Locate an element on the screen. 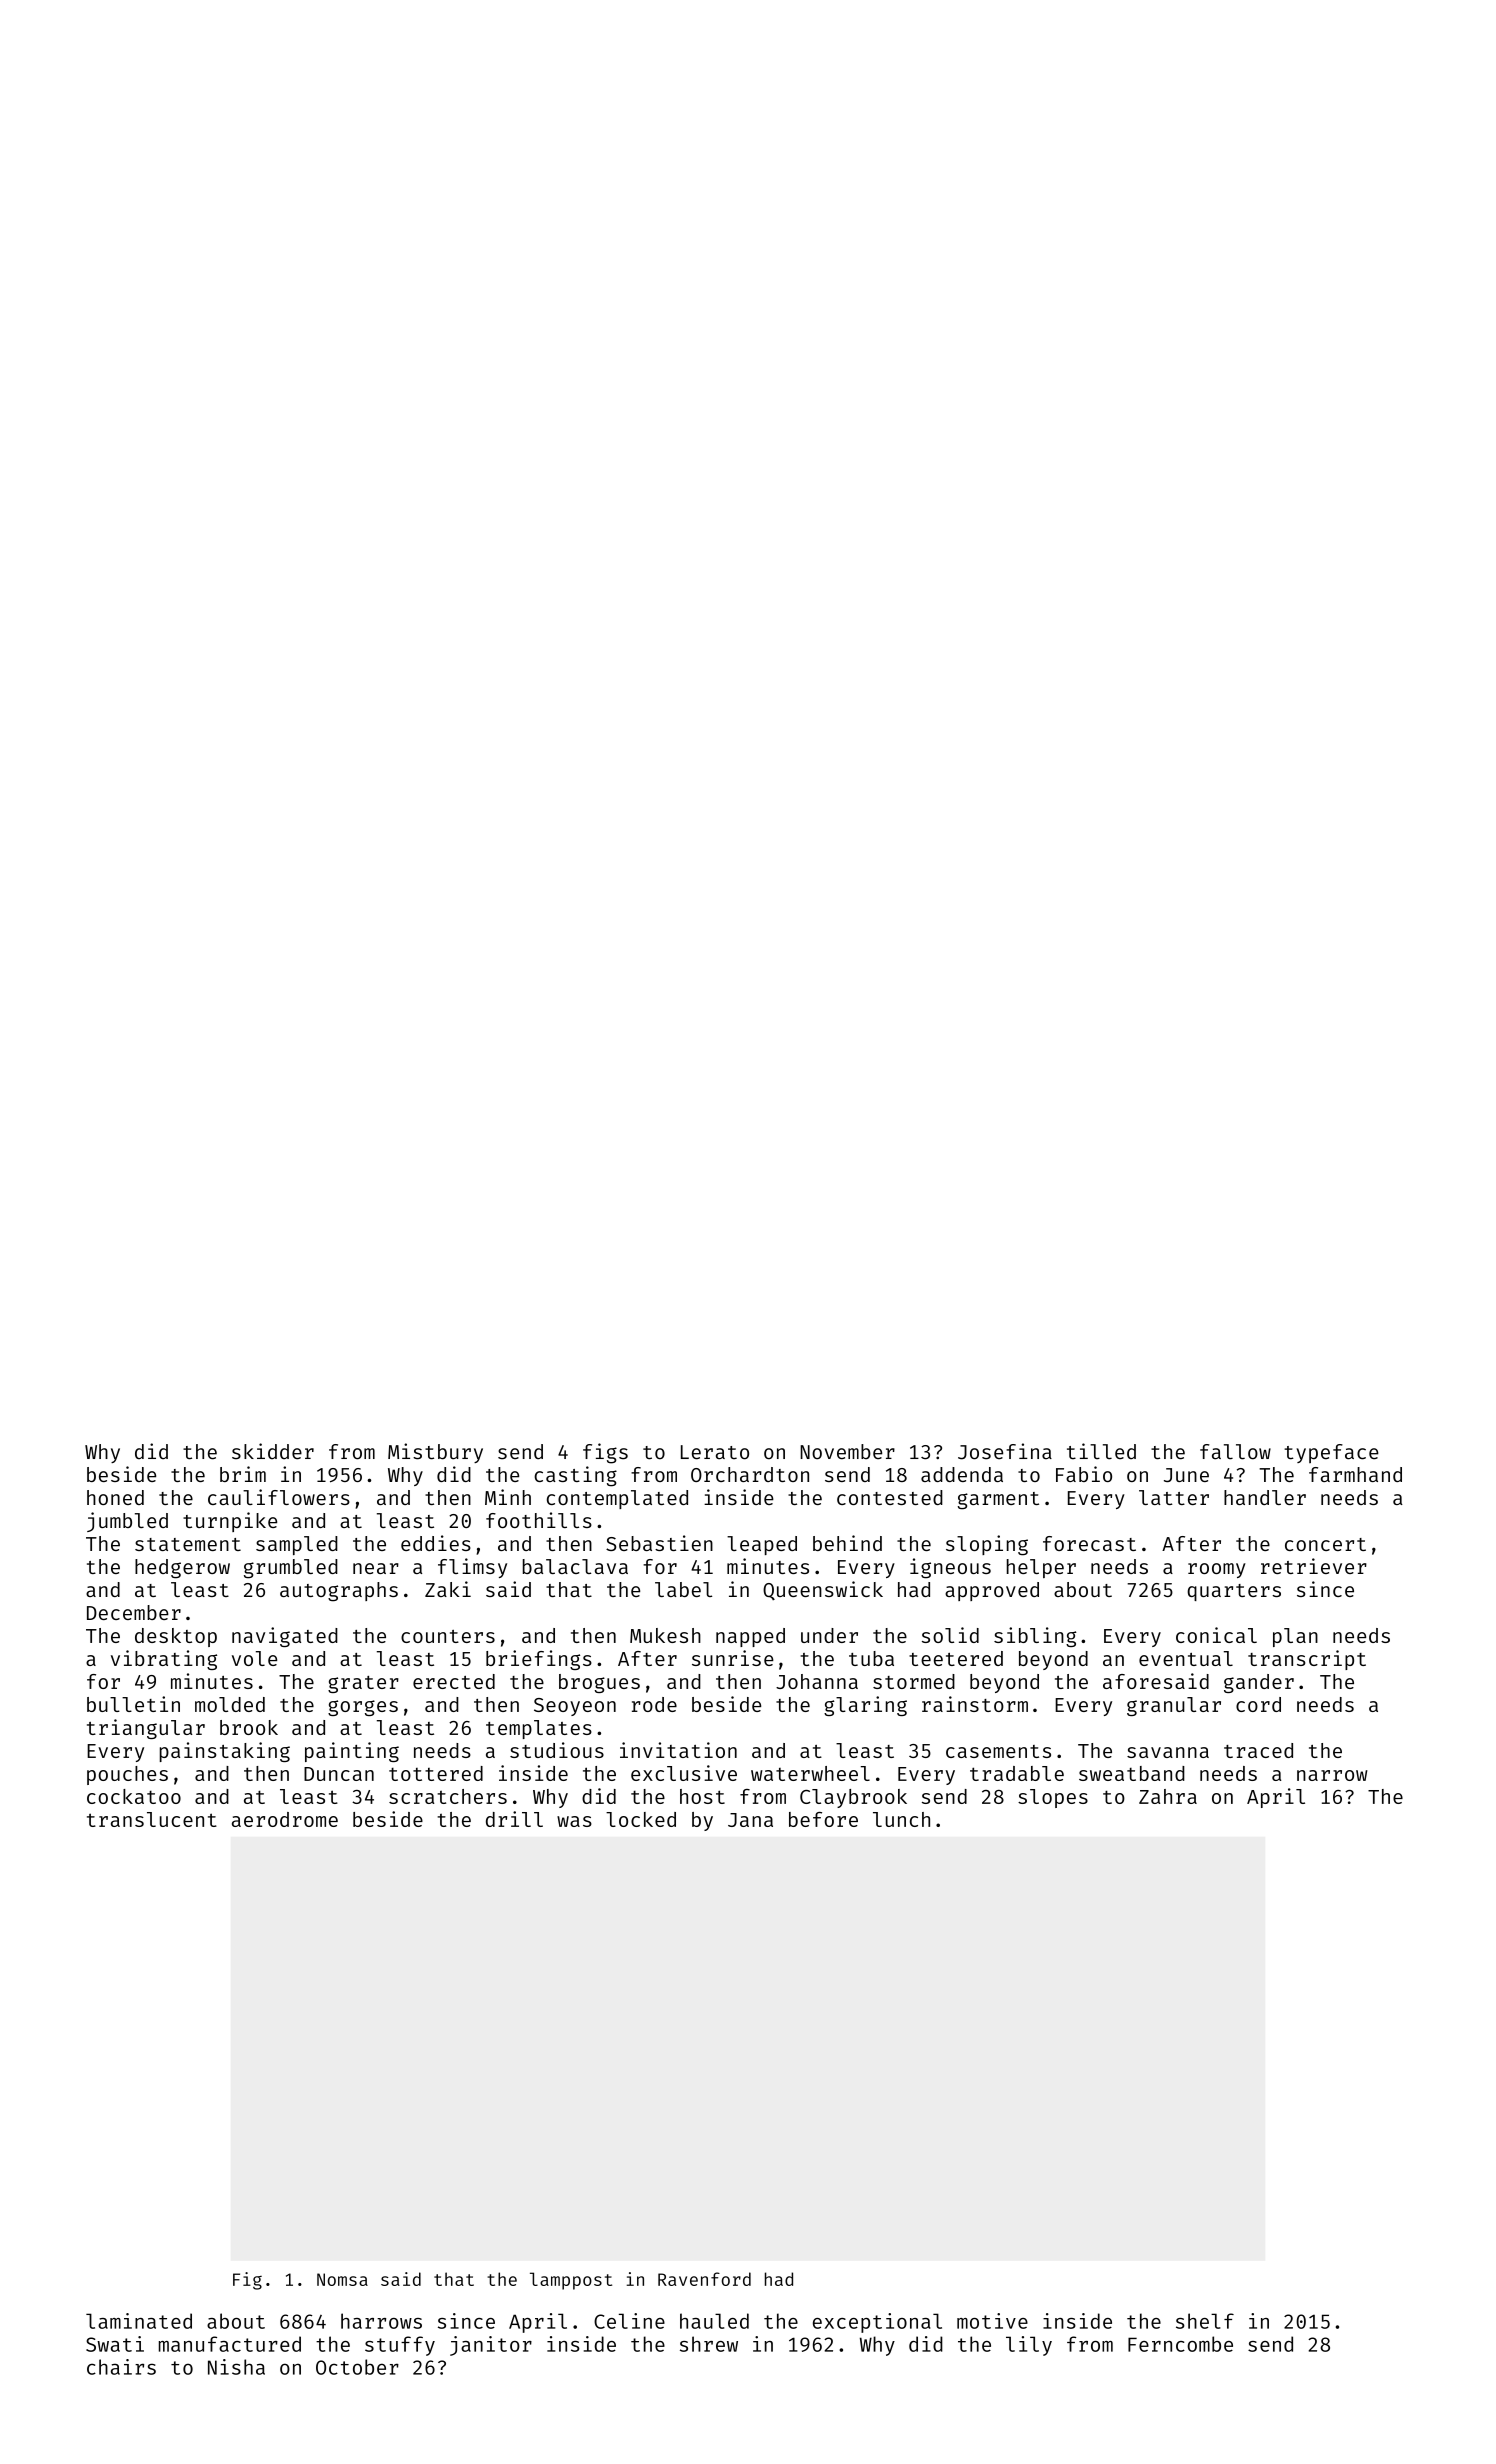 The image size is (1496, 2464). contemplated is located at coordinates (617, 1499).
